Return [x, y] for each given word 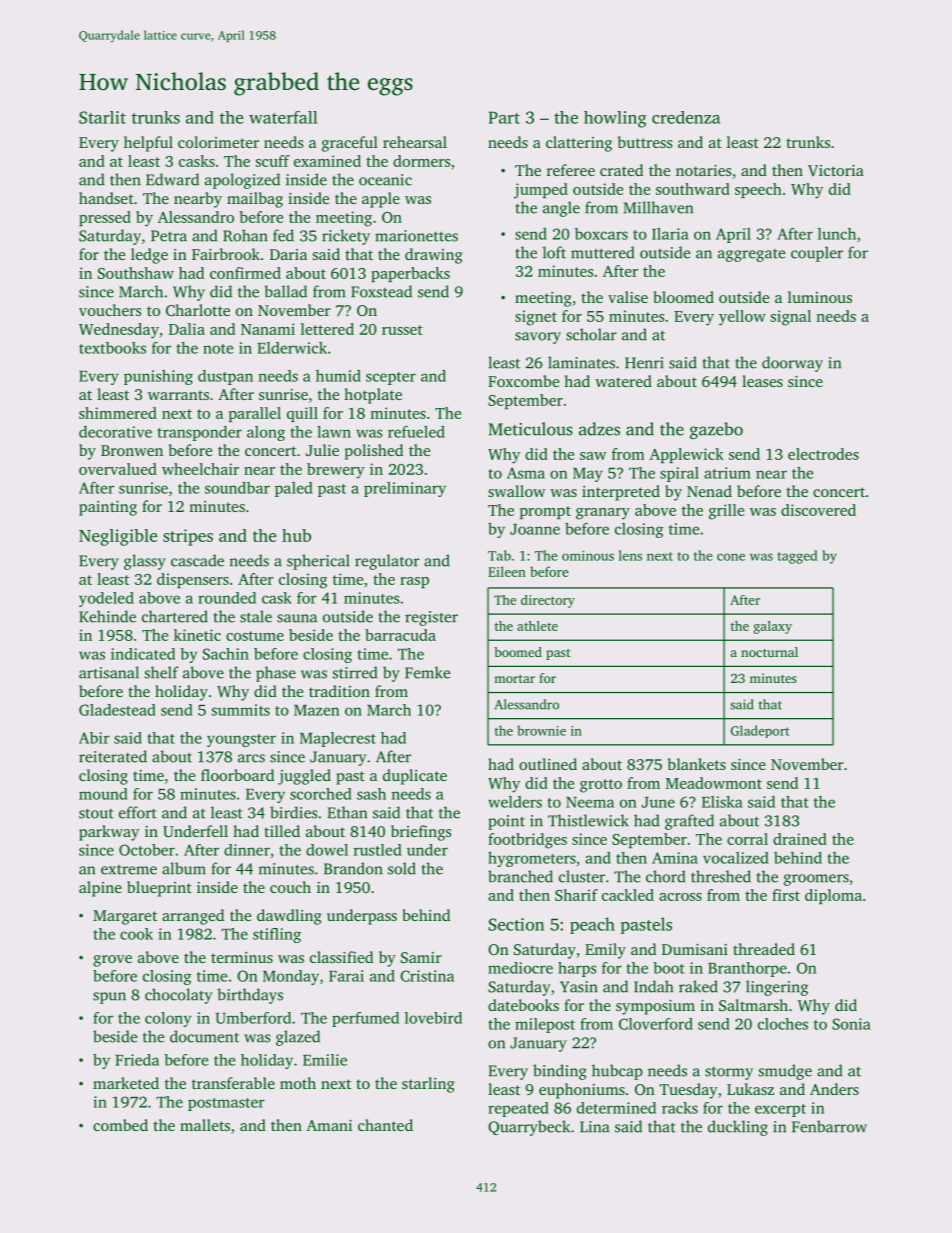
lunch [837, 234]
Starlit [102, 117]
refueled [416, 432]
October [147, 850]
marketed [126, 1083]
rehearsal [415, 142]
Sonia [851, 1024]
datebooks [523, 1005]
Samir [421, 957]
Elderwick [292, 348]
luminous [820, 297]
